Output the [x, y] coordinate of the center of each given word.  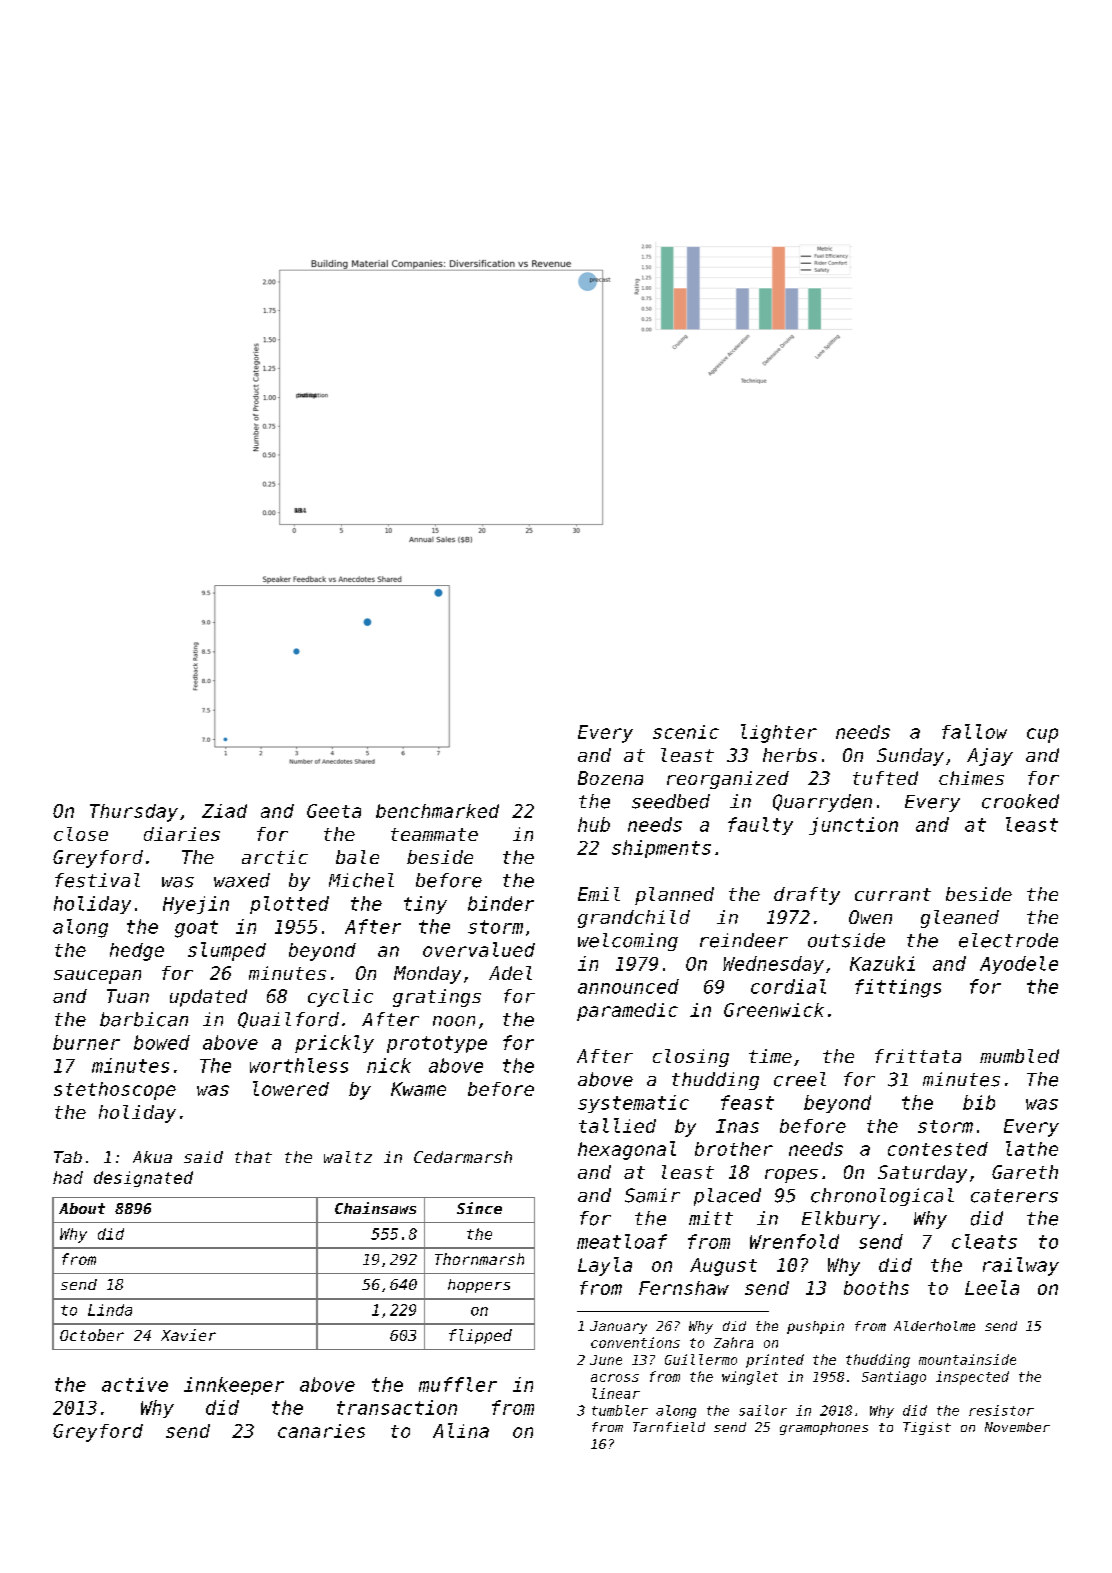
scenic [686, 732]
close [81, 834]
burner [86, 1042]
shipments [661, 849]
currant [893, 894]
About [82, 1208]
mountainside [967, 1359]
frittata [918, 1056]
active [135, 1384]
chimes [971, 778]
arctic [275, 857]
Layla [605, 1266]
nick [389, 1065]
